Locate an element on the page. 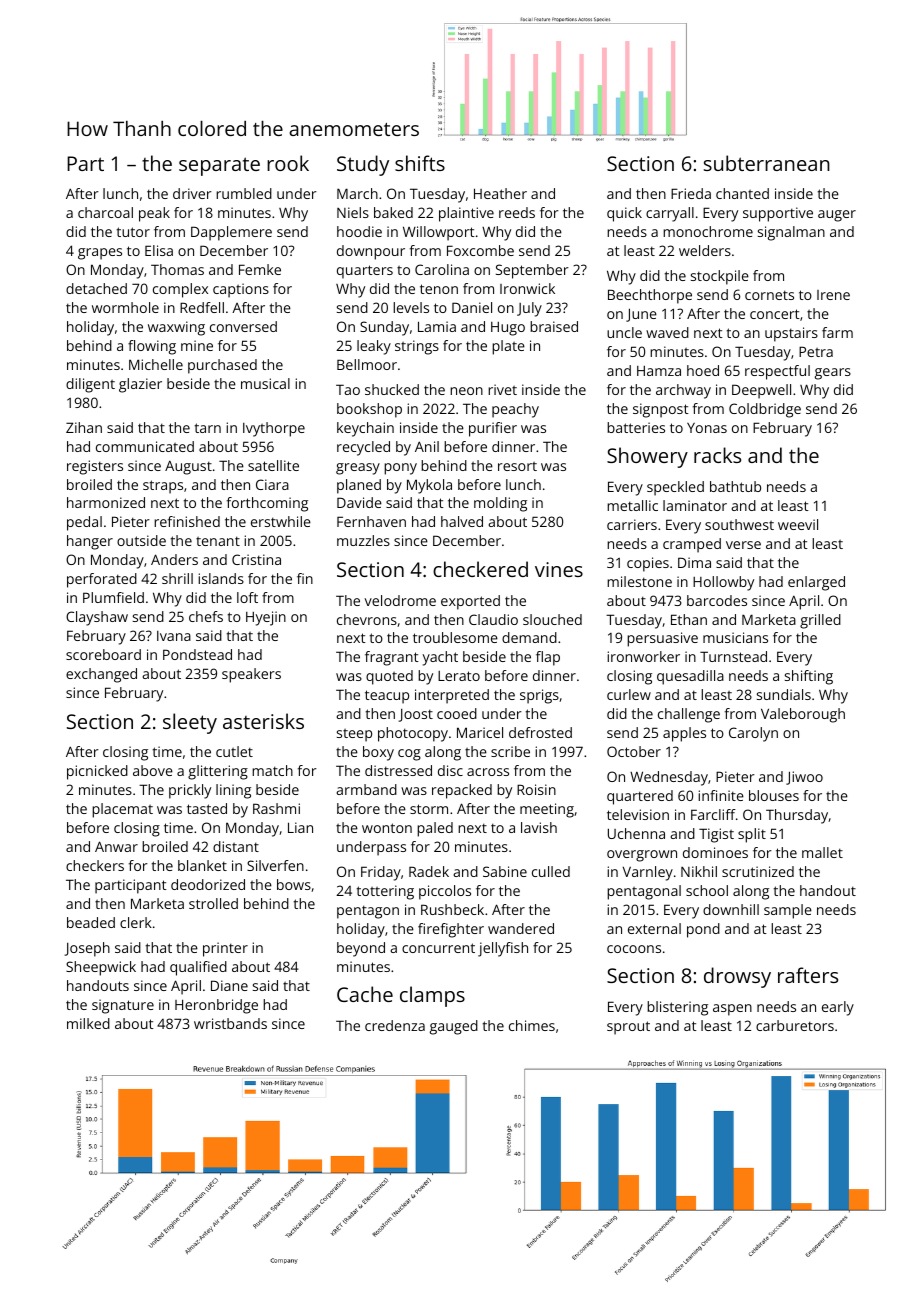 Image resolution: width=924 pixels, height=1308 pixels. auger is located at coordinates (837, 216).
